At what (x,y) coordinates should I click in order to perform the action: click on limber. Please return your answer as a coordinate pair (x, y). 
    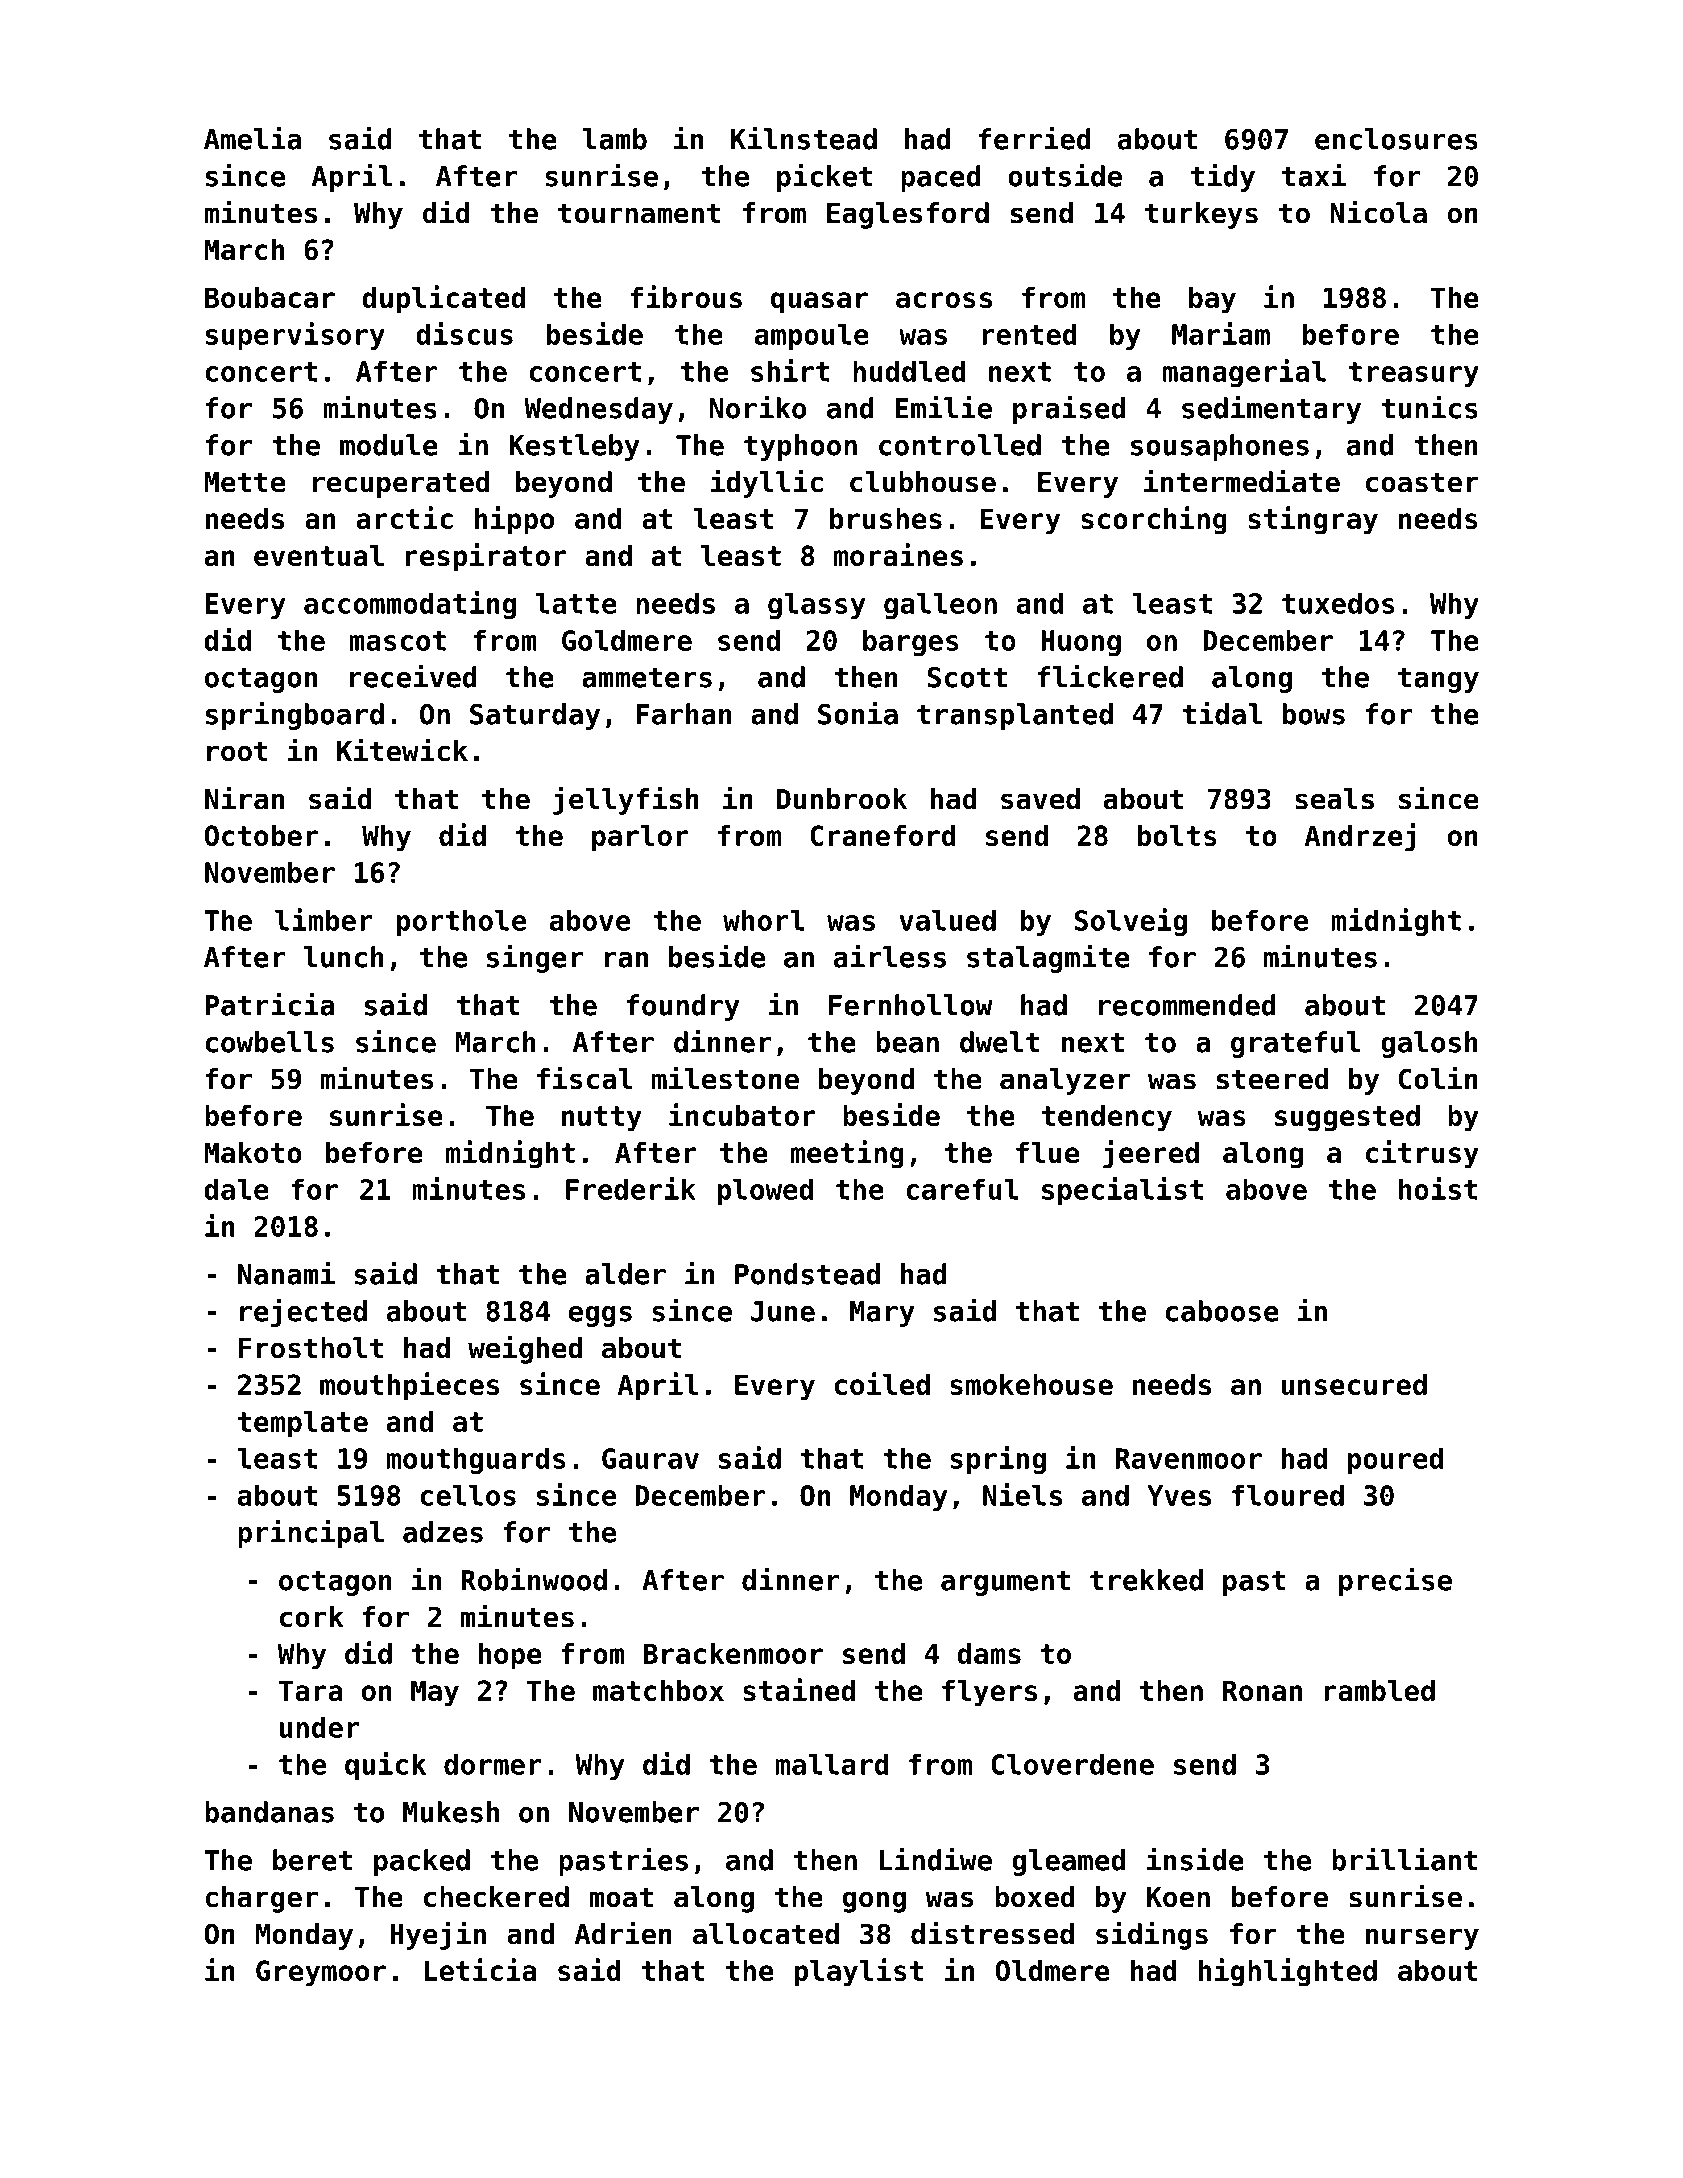
    Looking at the image, I should click on (324, 919).
